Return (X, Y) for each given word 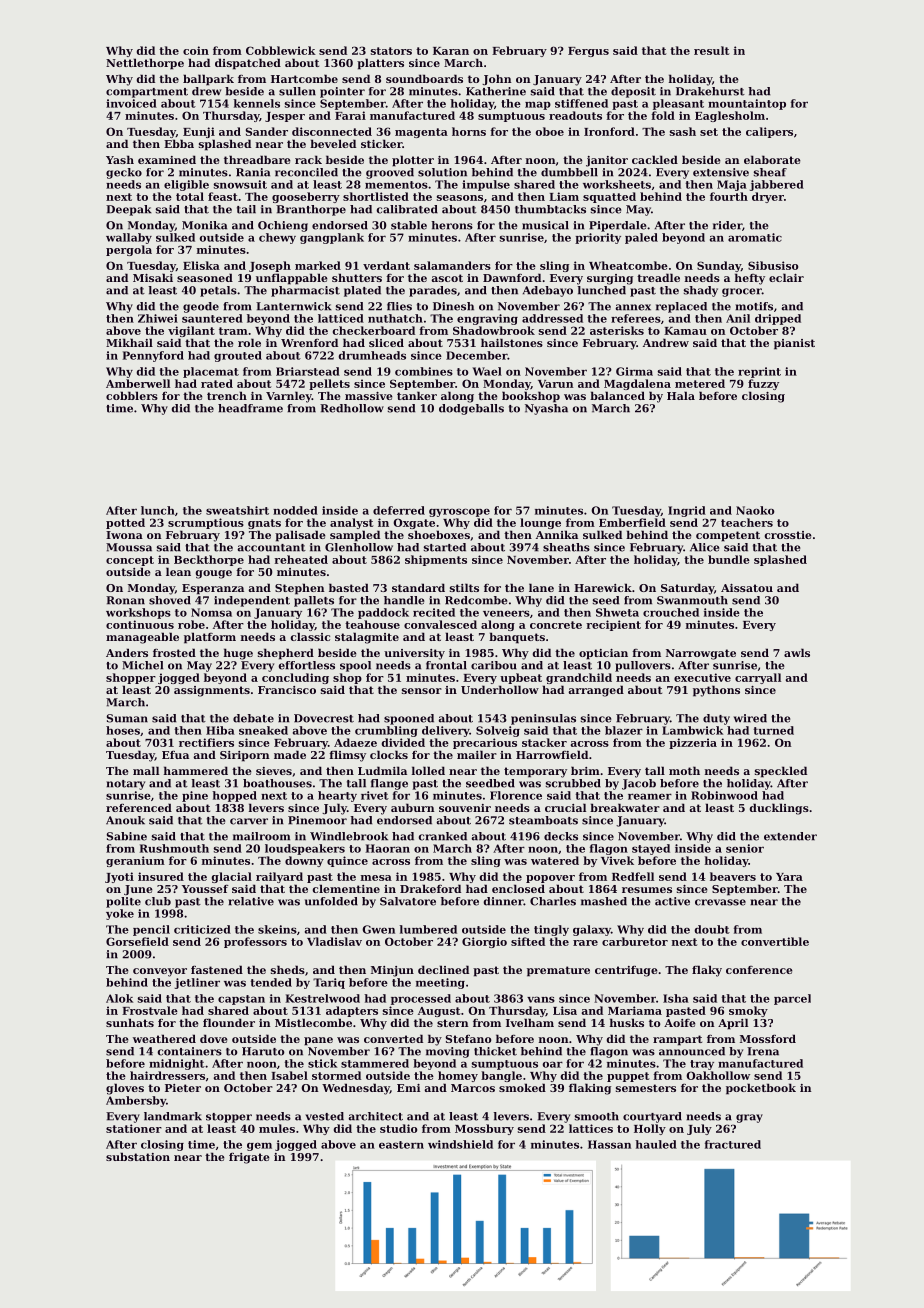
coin (196, 50)
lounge (540, 523)
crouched (671, 612)
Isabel (289, 1075)
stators (391, 51)
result (712, 50)
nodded (295, 510)
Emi (408, 1088)
